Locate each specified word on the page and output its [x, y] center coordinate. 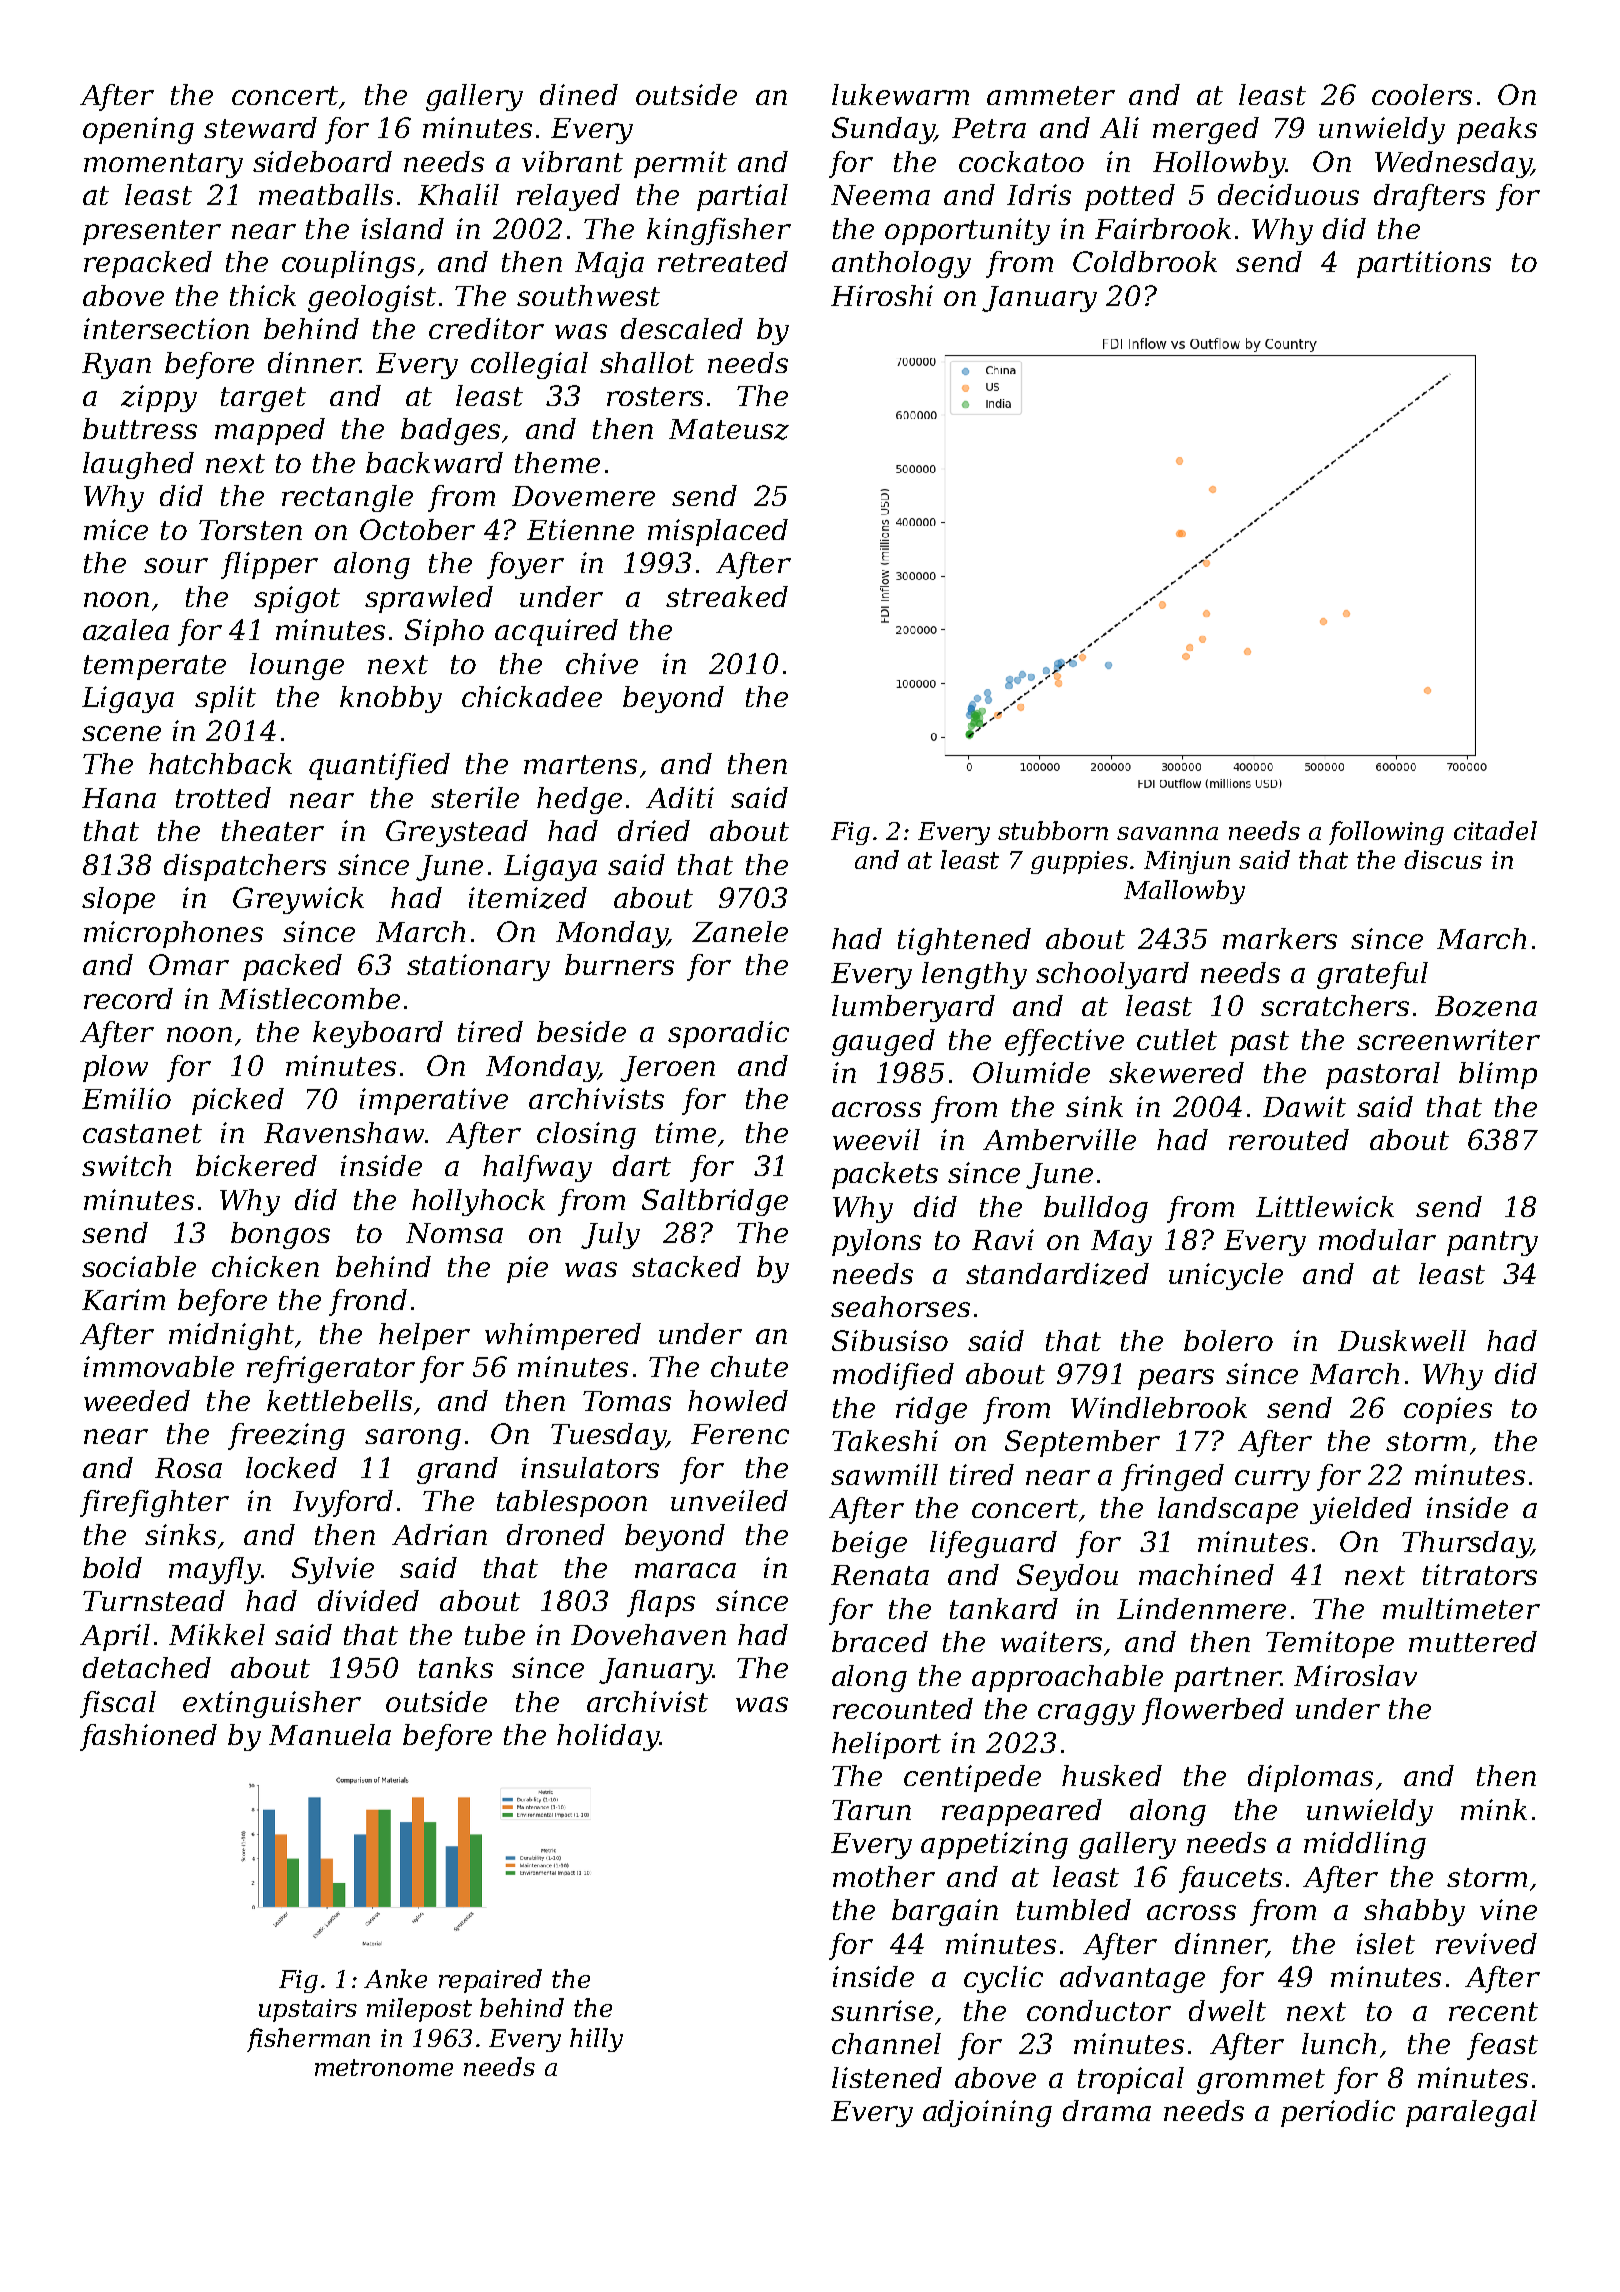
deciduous [1288, 194]
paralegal [1471, 2113]
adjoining [987, 2113]
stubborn [1053, 830]
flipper [269, 565]
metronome [384, 2067]
